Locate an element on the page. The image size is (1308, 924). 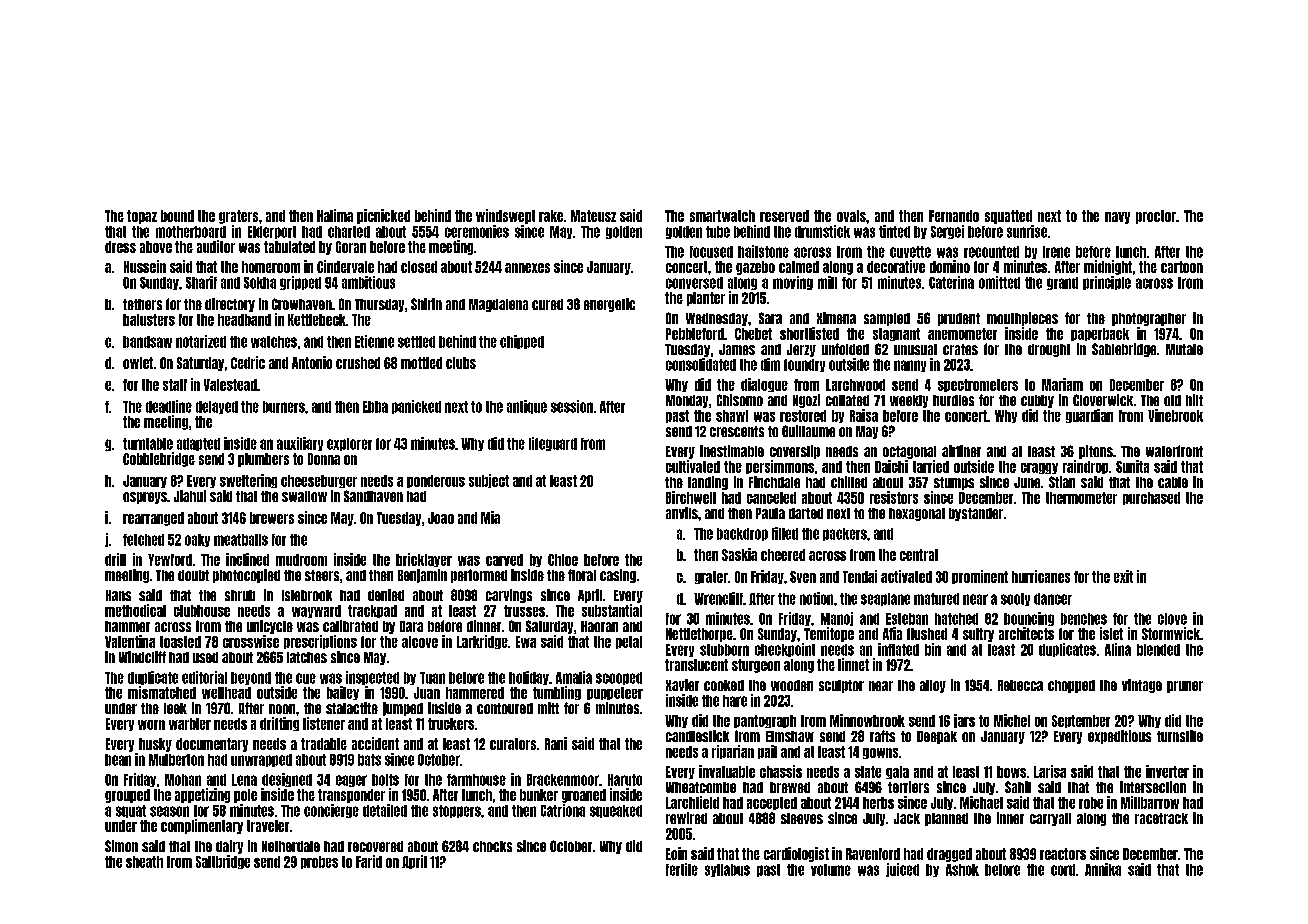
topaz is located at coordinates (142, 217).
